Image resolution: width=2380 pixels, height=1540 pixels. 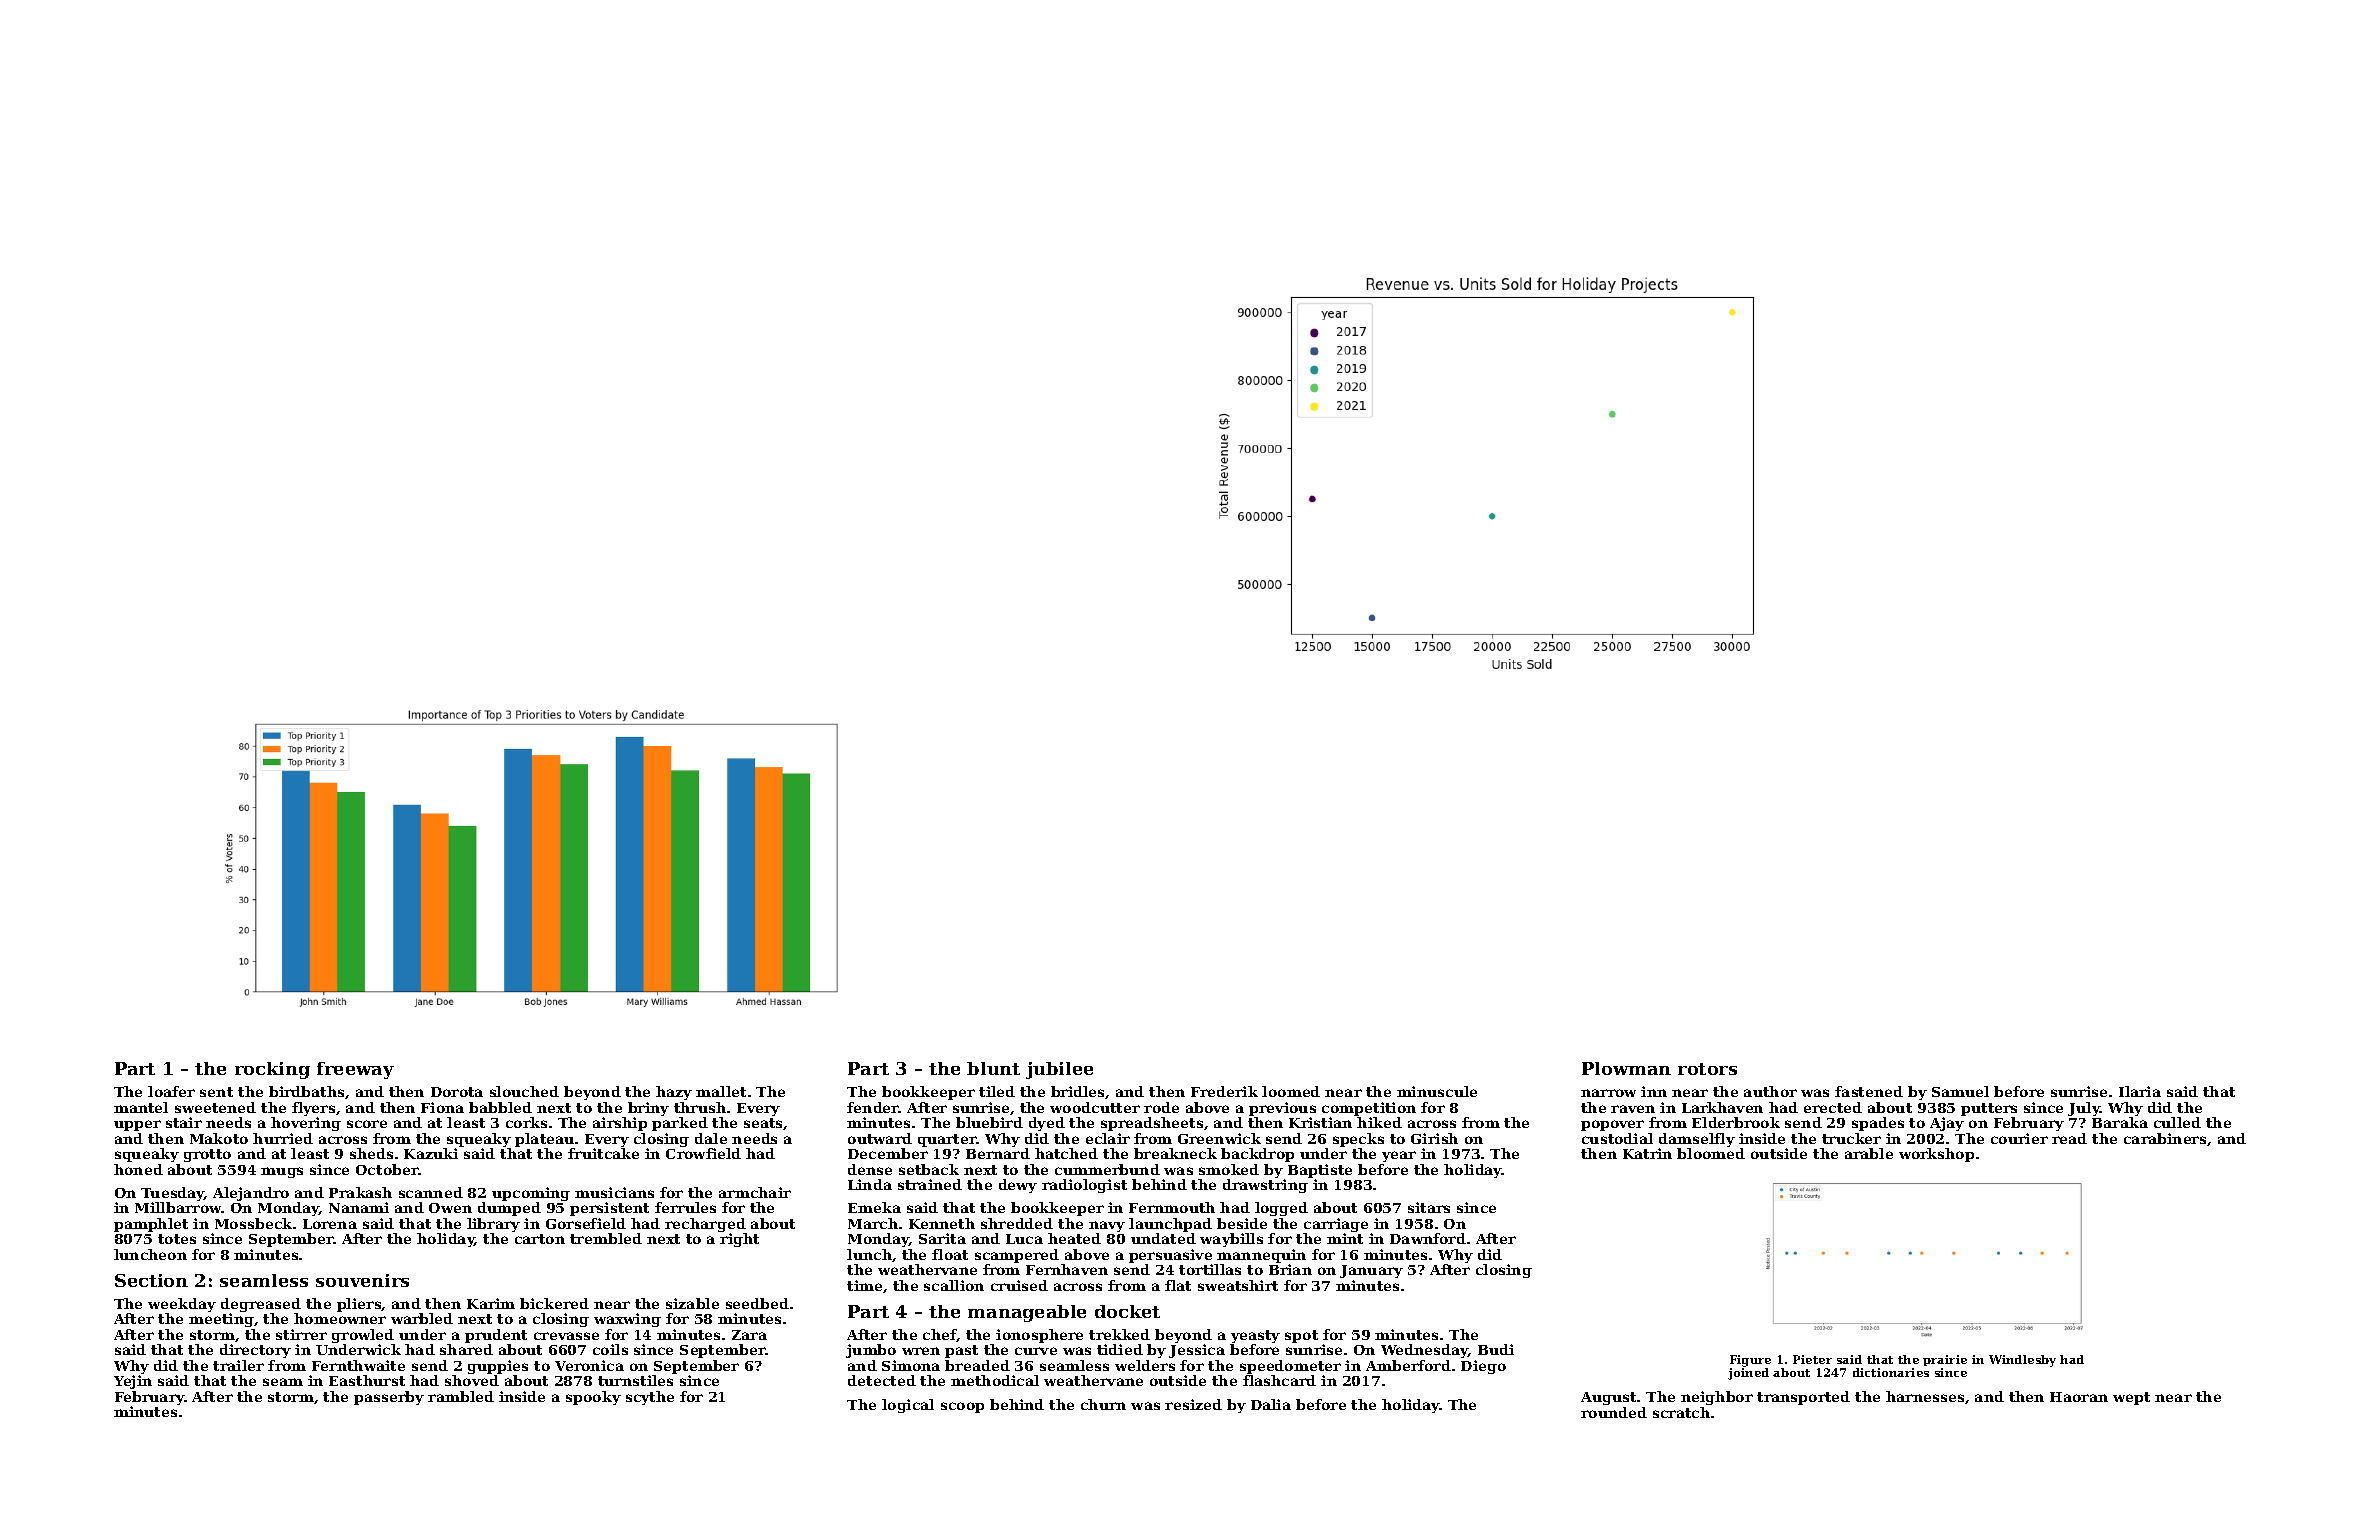 What do you see at coordinates (138, 1169) in the page?
I see `honed` at bounding box center [138, 1169].
